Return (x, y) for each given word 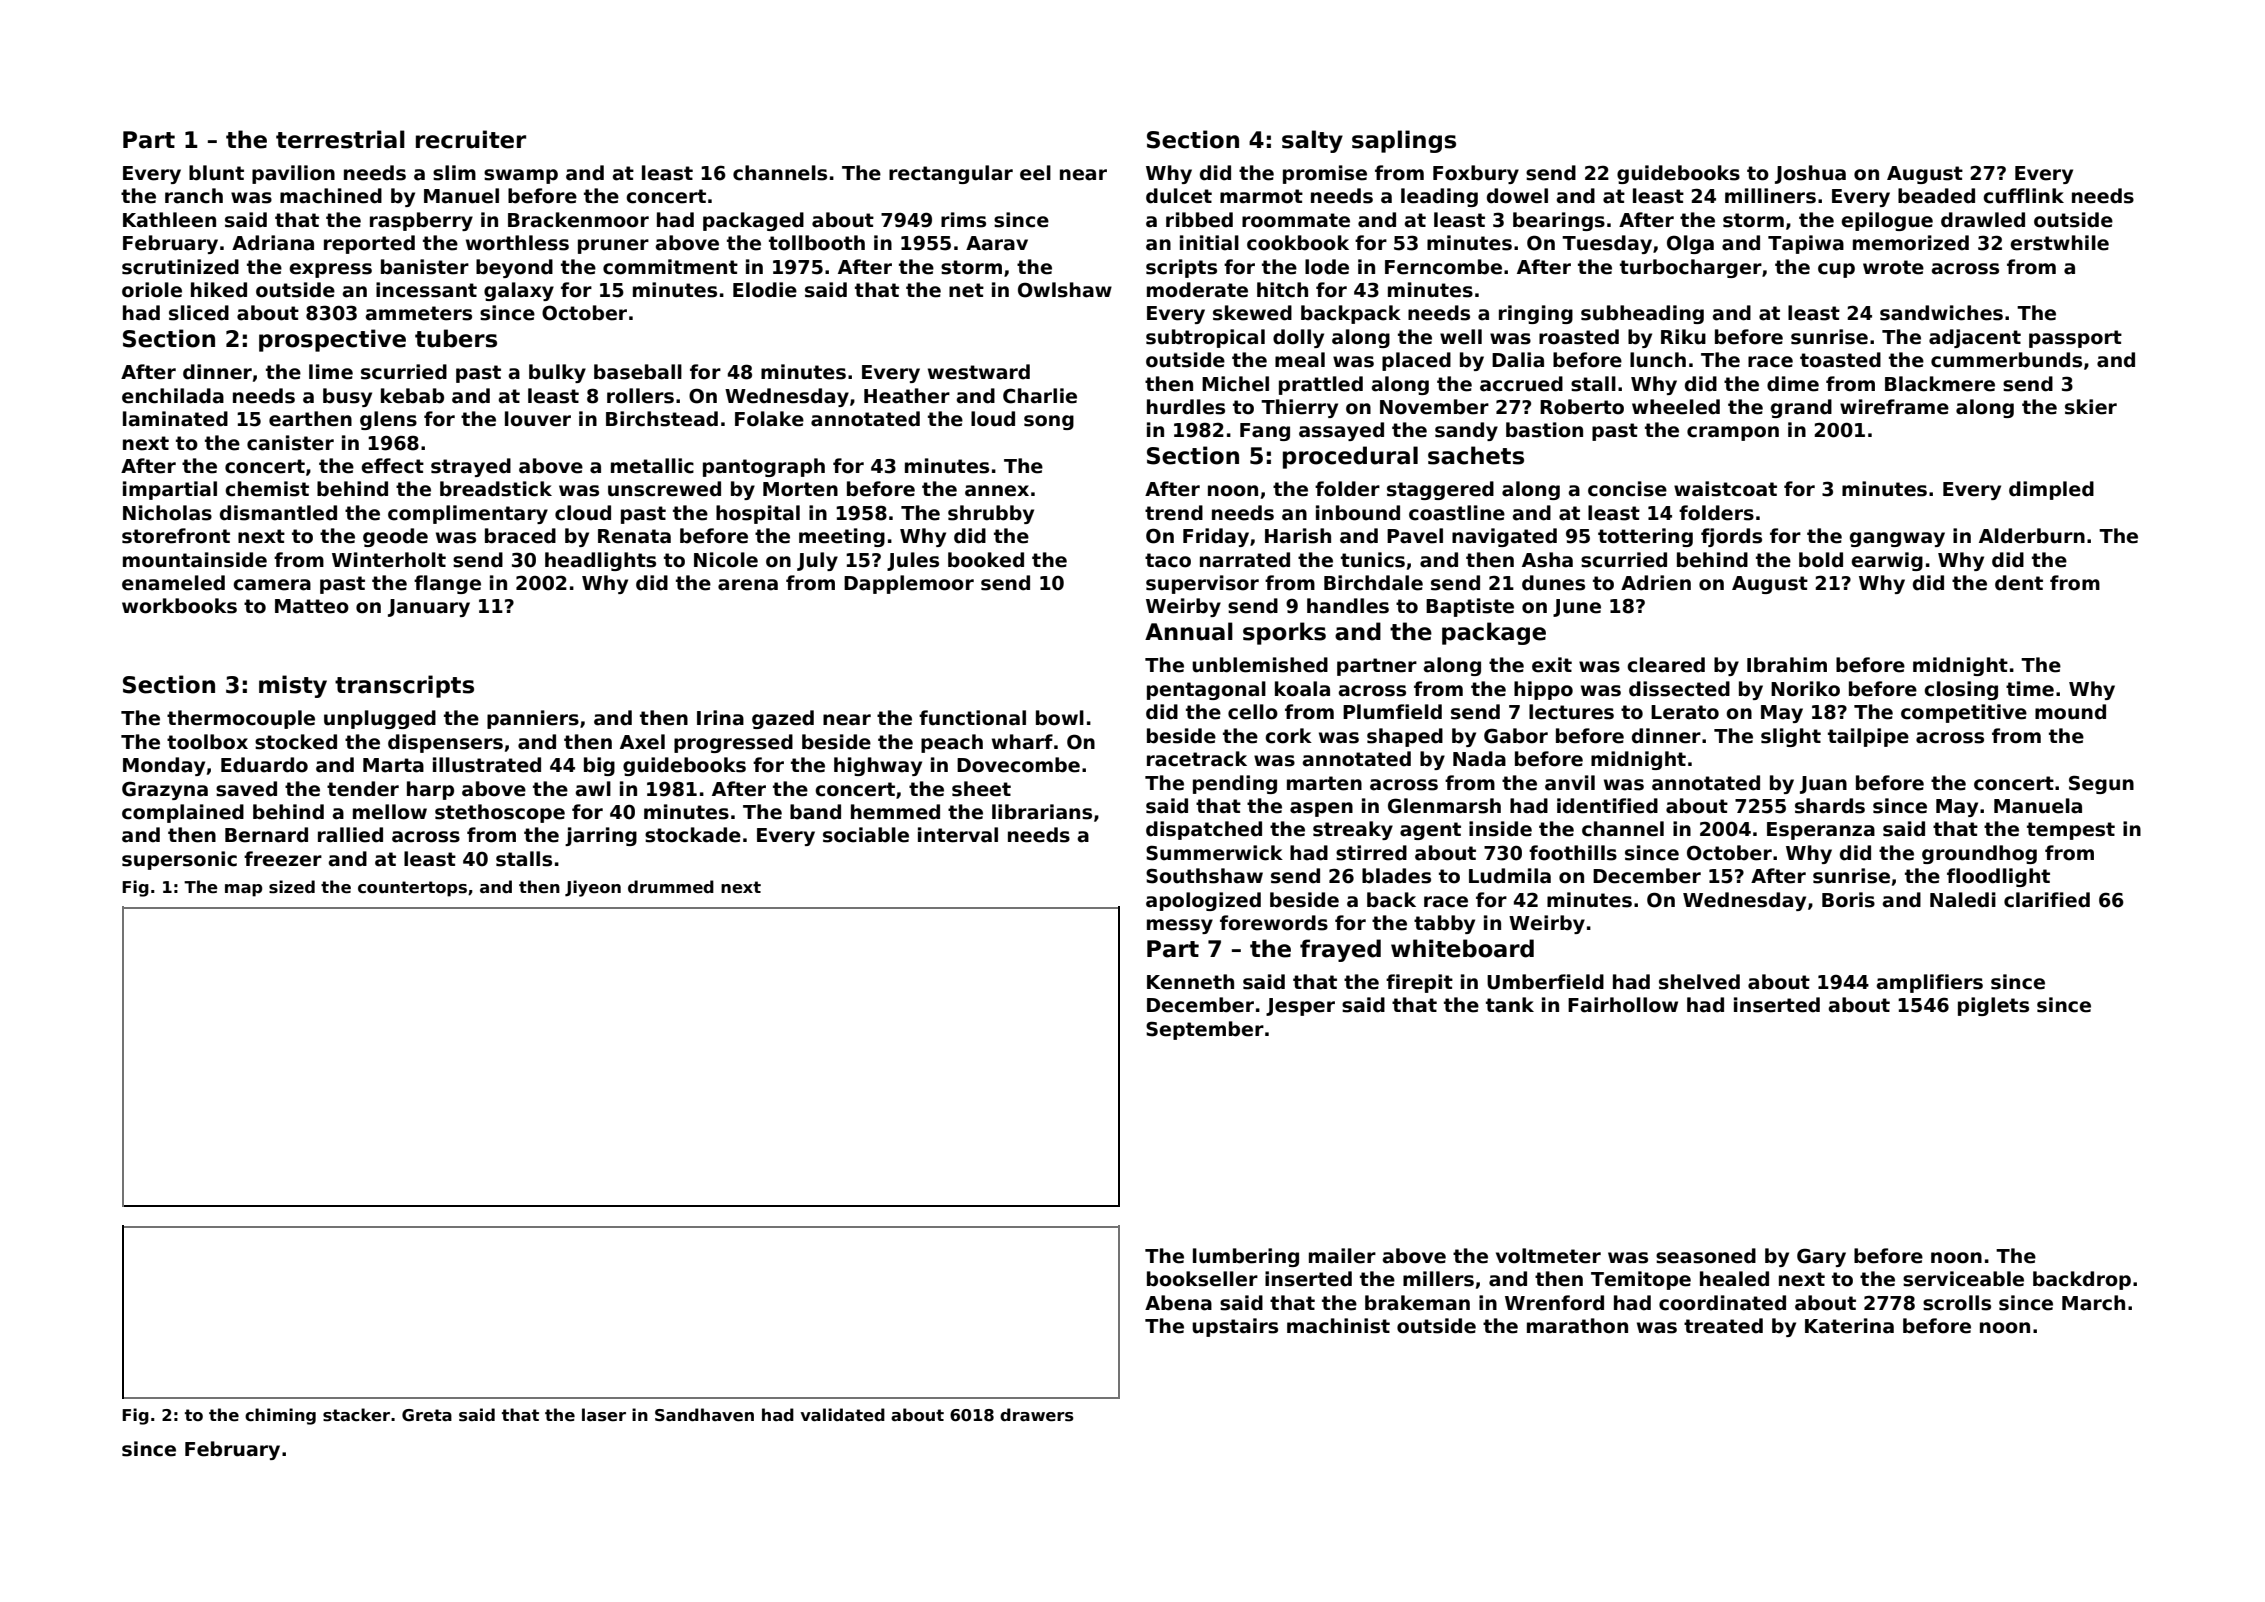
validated (842, 1415)
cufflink (2023, 196)
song (1049, 422)
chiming (280, 1416)
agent (1430, 831)
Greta (427, 1415)
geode (395, 537)
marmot (1261, 196)
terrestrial (340, 139)
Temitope (1641, 1280)
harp (430, 790)
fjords (1731, 537)
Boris (1848, 900)
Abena (1178, 1303)
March (2093, 1303)
